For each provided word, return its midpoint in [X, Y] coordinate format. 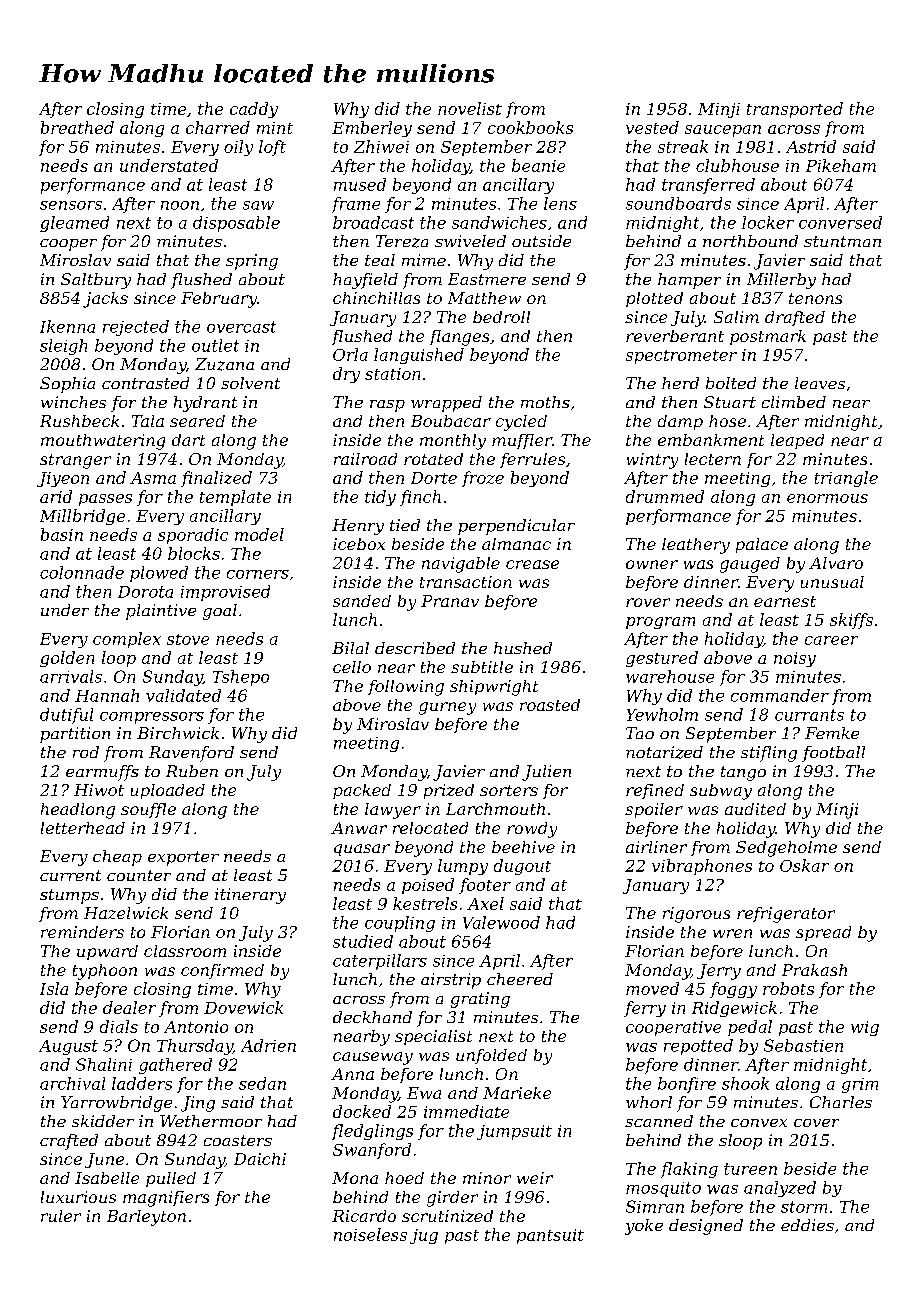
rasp [387, 406]
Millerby [781, 281]
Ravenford [191, 754]
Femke [832, 733]
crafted [69, 1142]
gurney [447, 708]
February [219, 300]
